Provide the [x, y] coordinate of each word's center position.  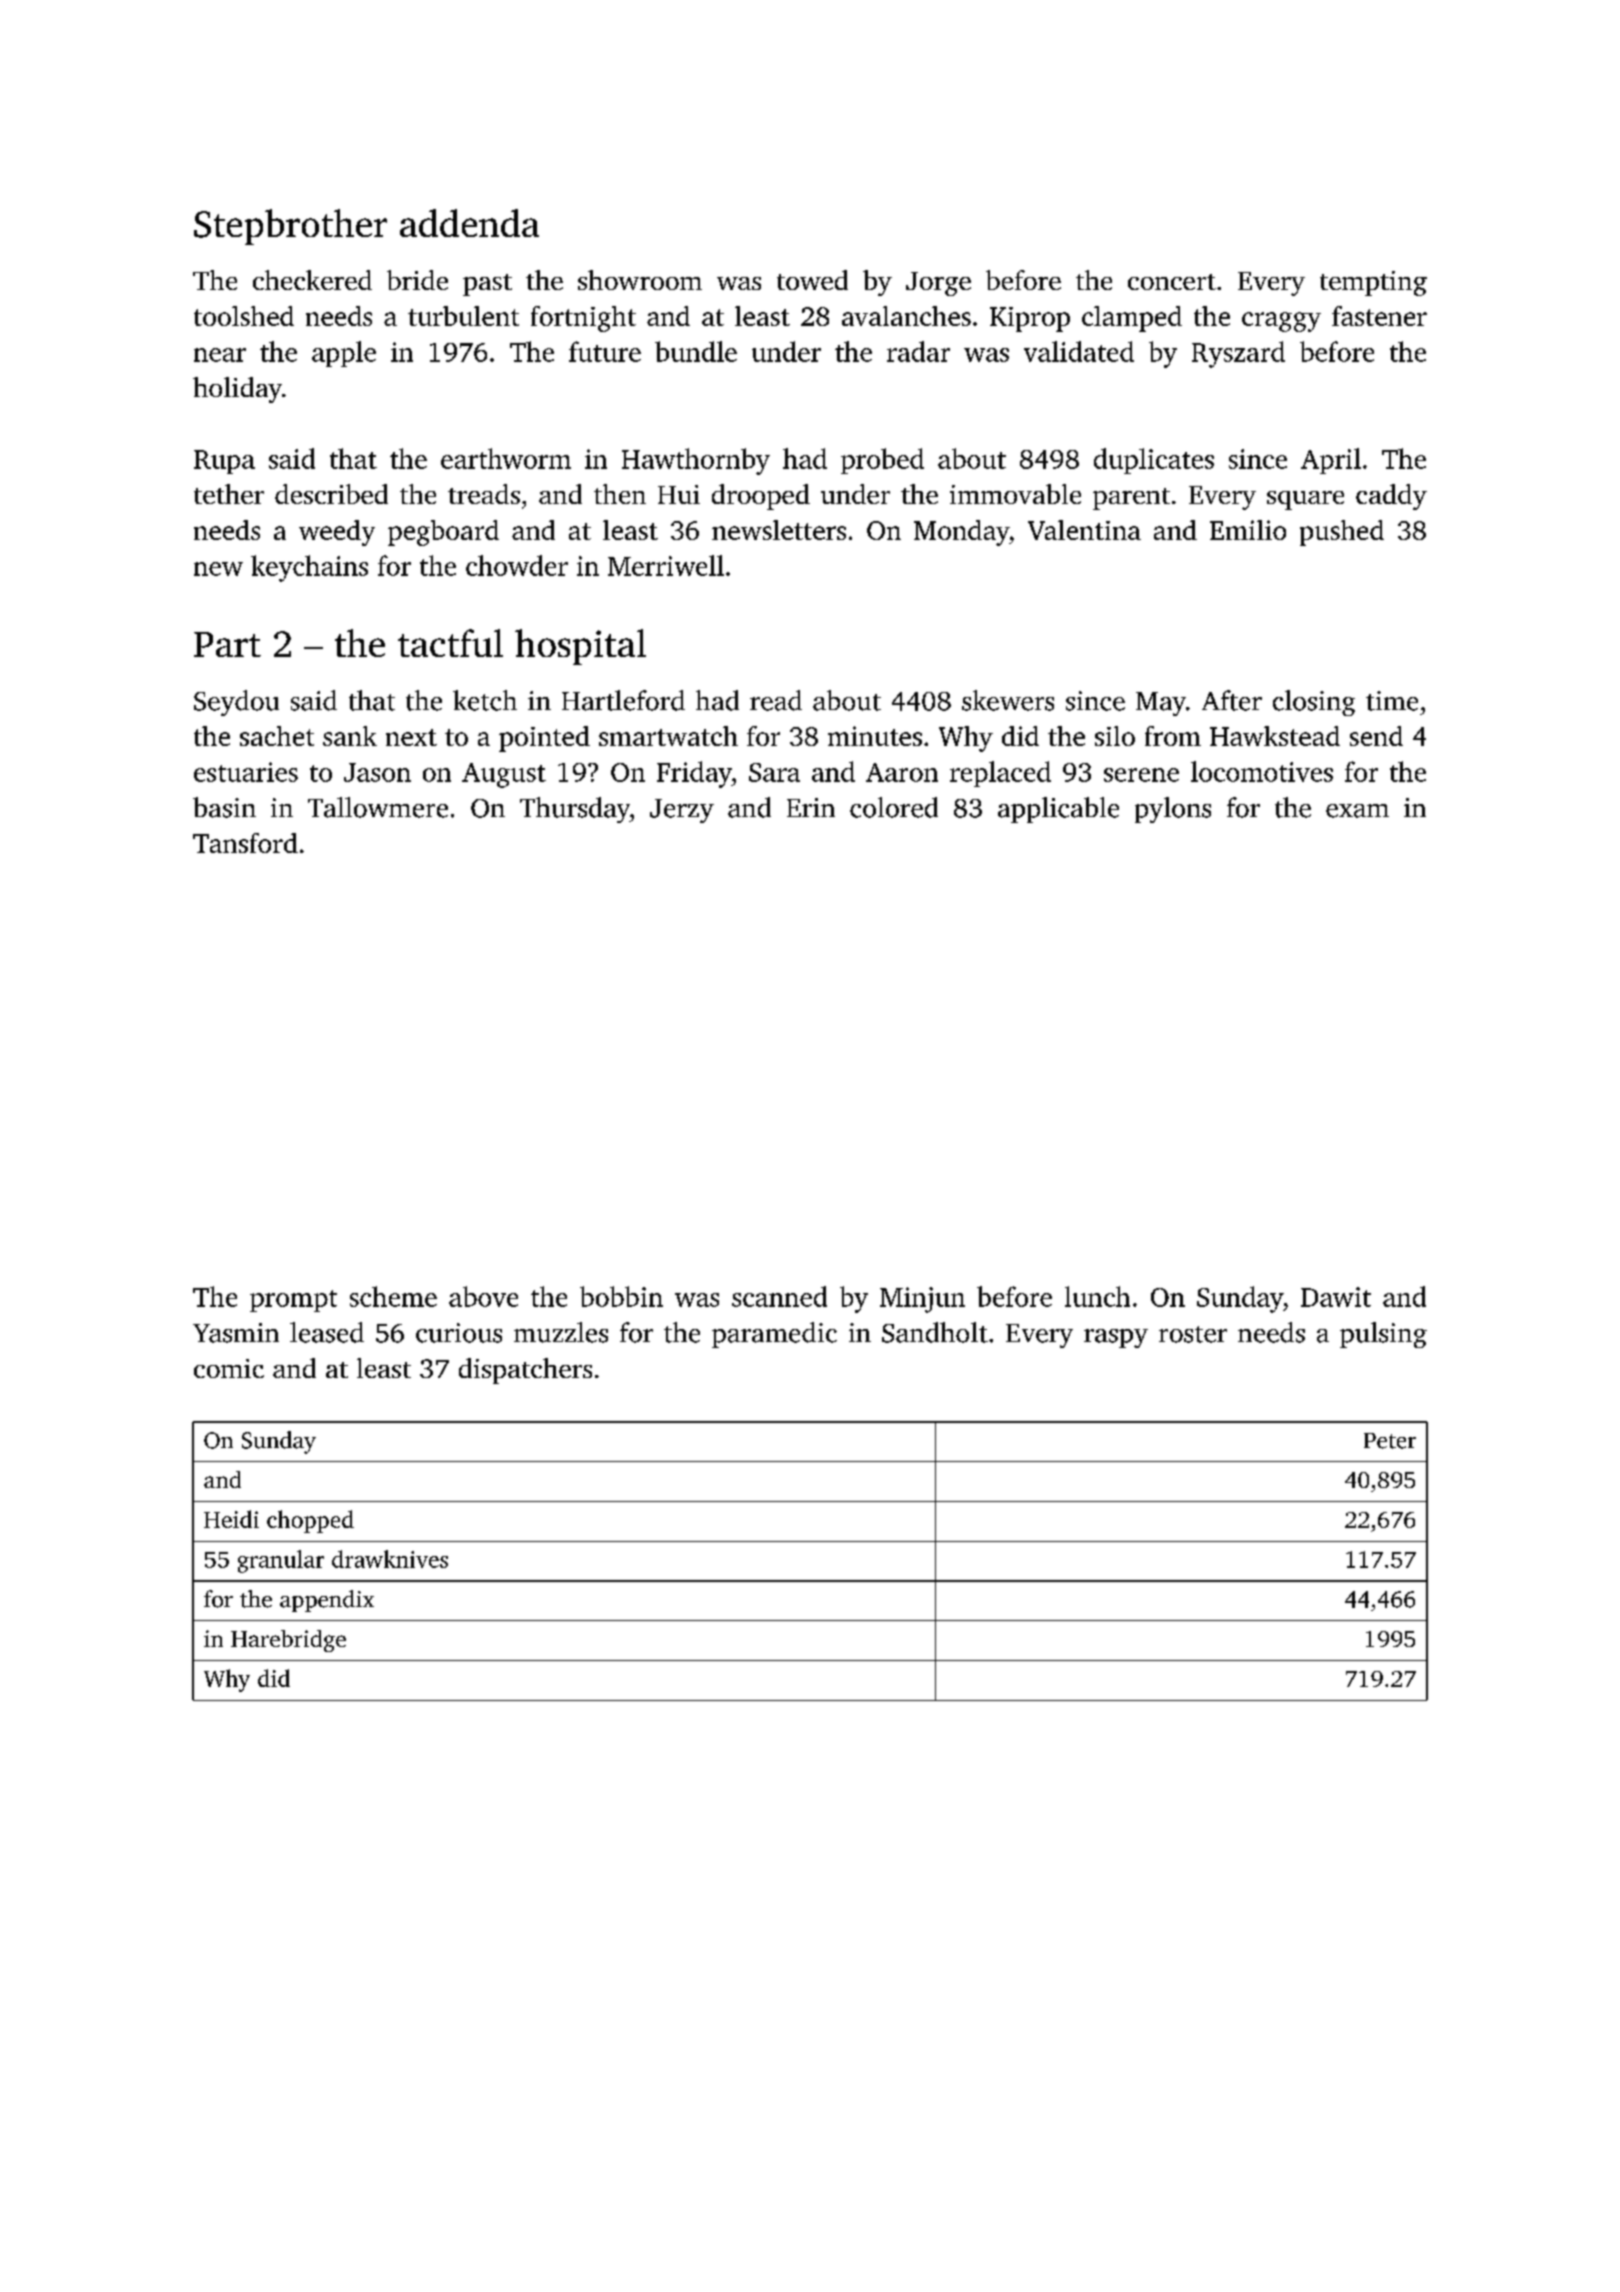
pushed [1342, 533]
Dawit [1336, 1297]
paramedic [774, 1335]
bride [417, 280]
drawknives [390, 1559]
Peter [1390, 1441]
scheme [393, 1296]
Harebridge [288, 1641]
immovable [1015, 494]
